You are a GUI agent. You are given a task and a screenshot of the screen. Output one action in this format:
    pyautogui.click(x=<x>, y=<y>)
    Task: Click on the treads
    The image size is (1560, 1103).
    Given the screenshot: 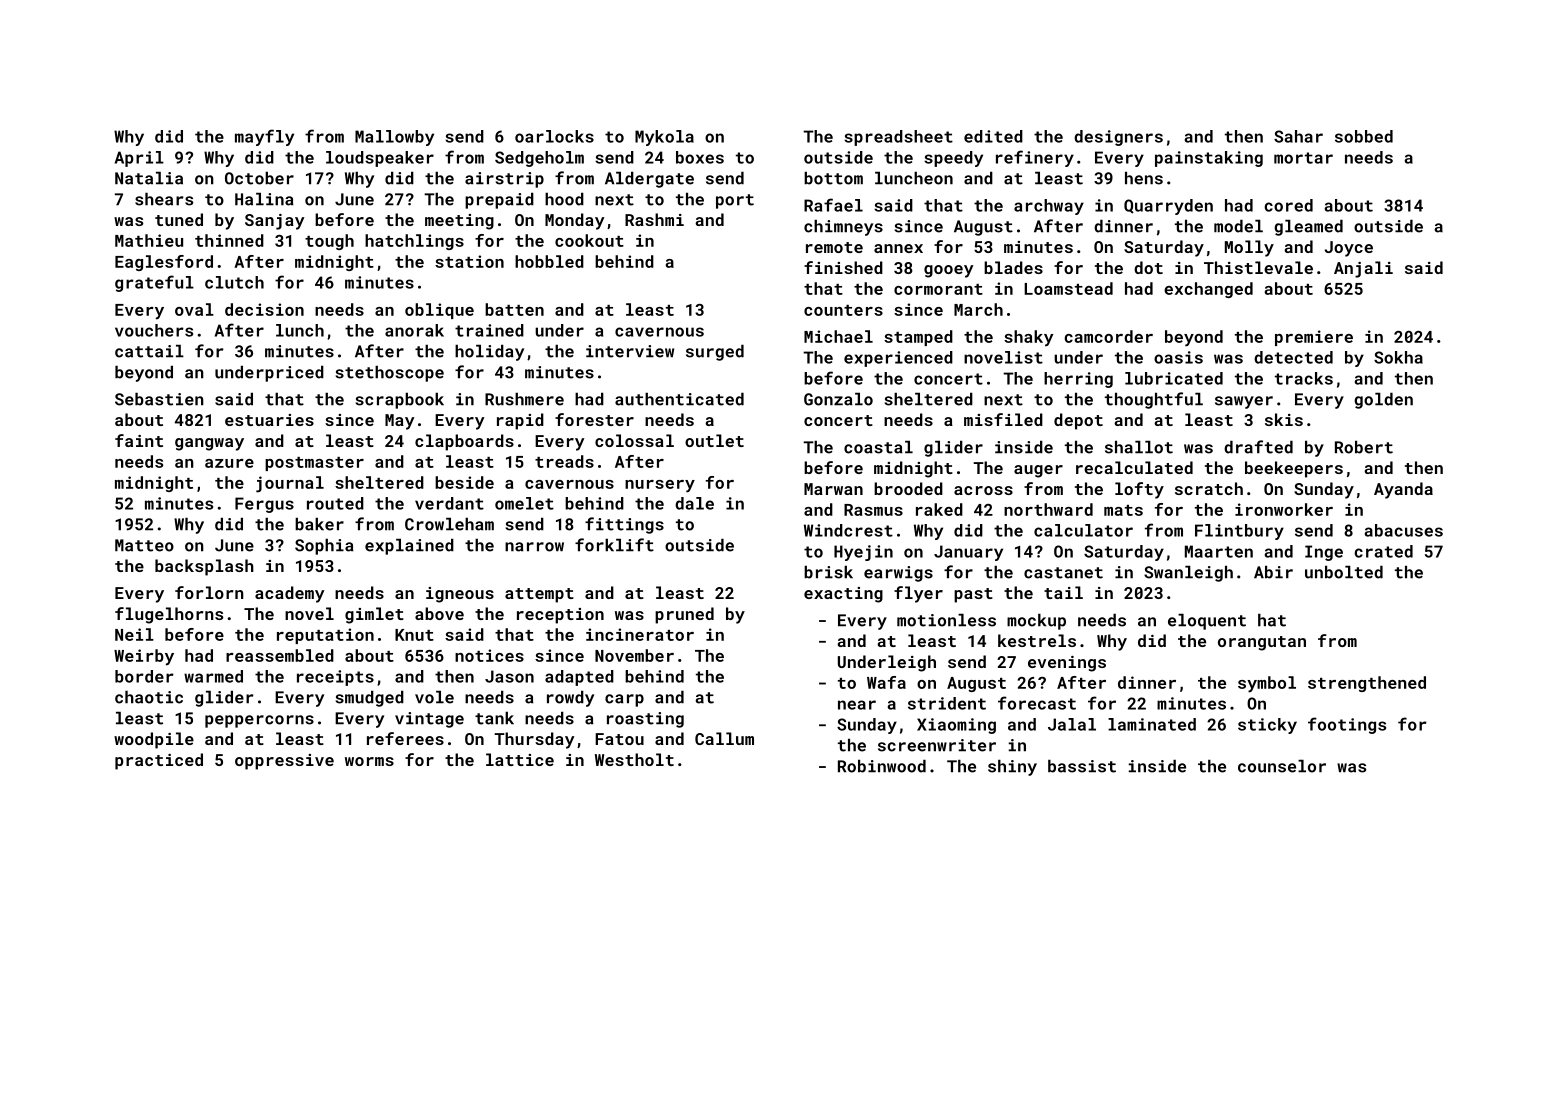 What is the action you would take?
    pyautogui.click(x=564, y=461)
